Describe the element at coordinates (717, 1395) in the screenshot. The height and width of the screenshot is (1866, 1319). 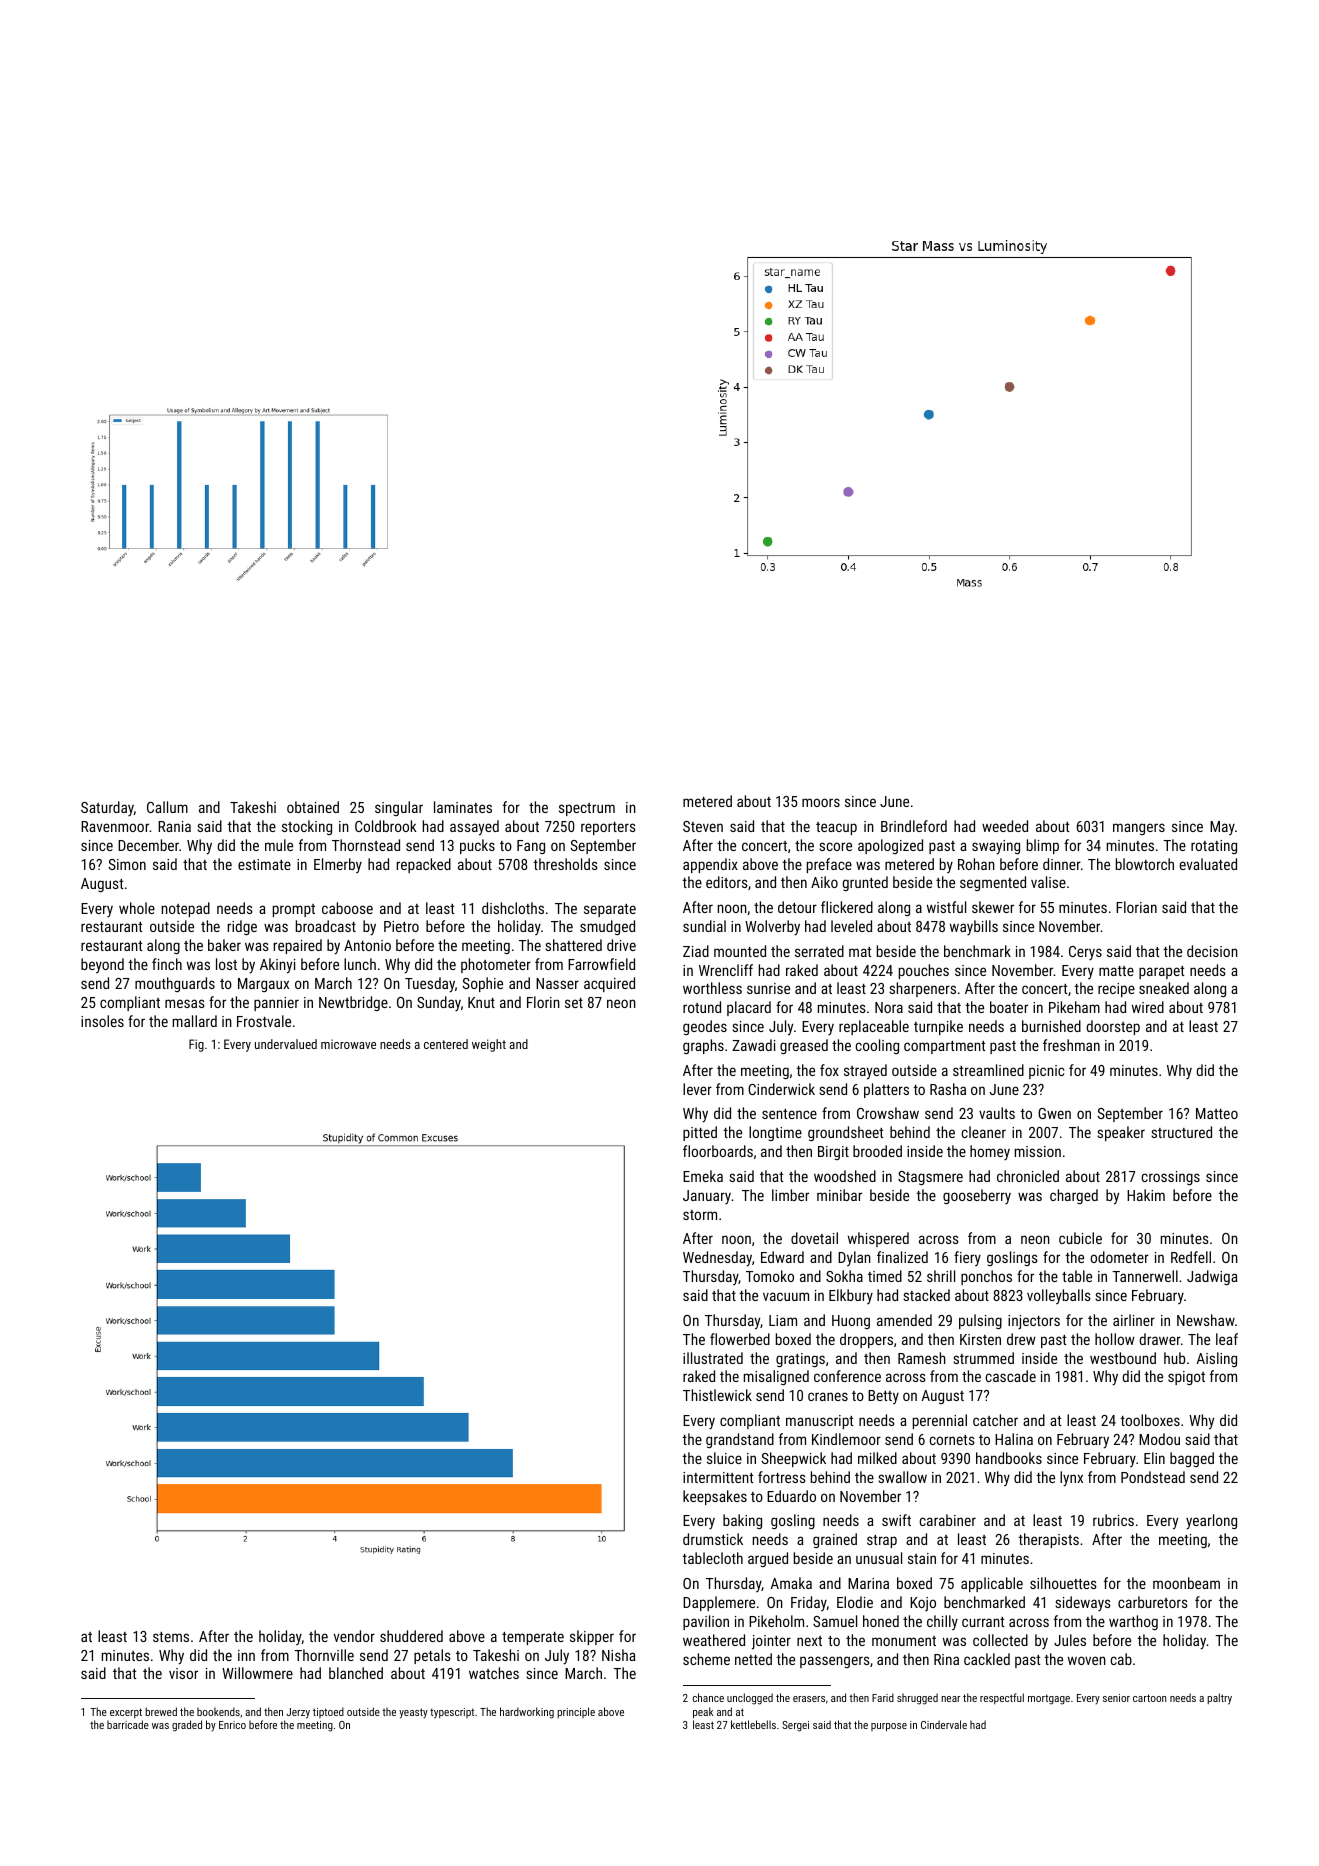
I see `Thistlewick` at that location.
